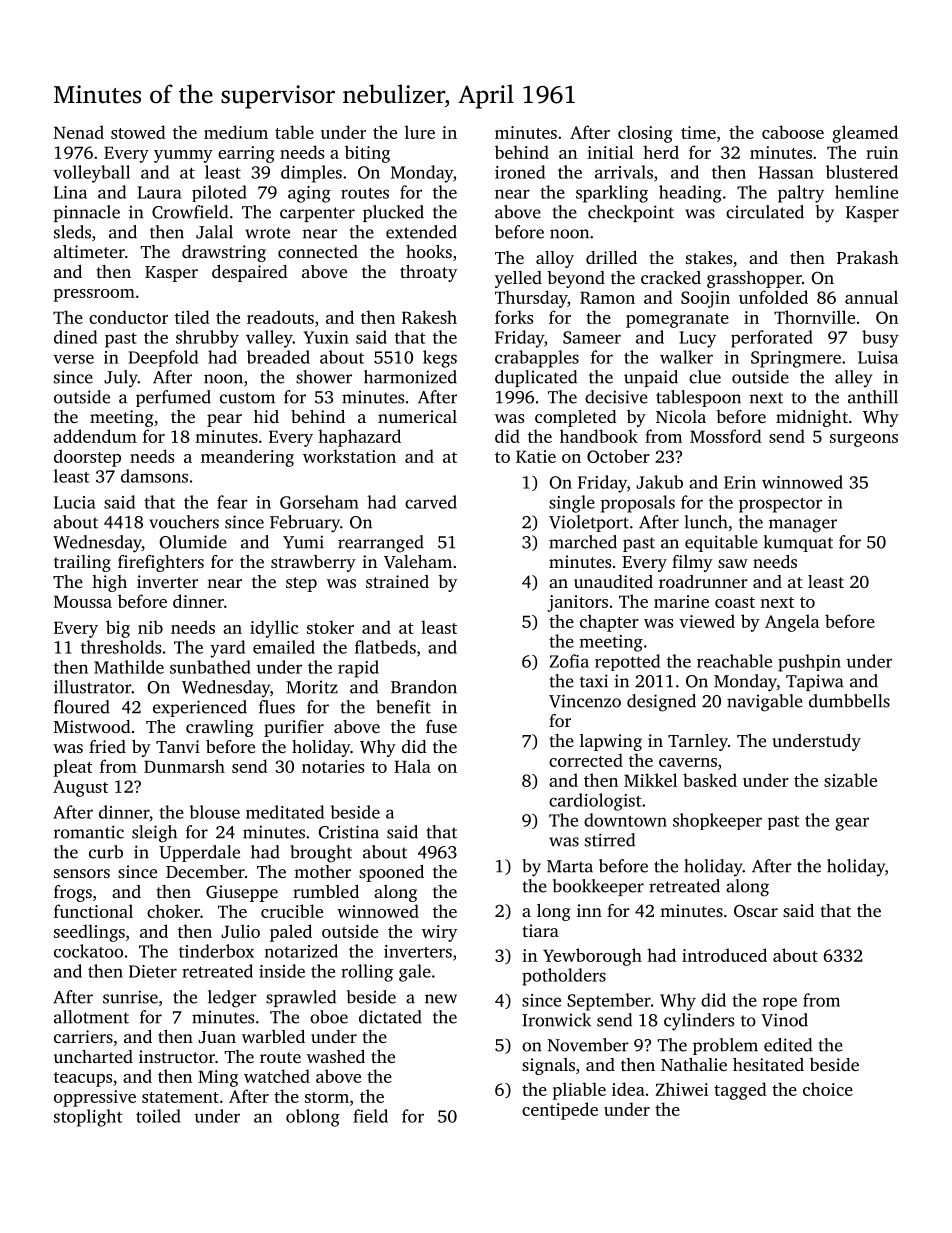 Image resolution: width=952 pixels, height=1233 pixels. I want to click on gleamed, so click(865, 134).
